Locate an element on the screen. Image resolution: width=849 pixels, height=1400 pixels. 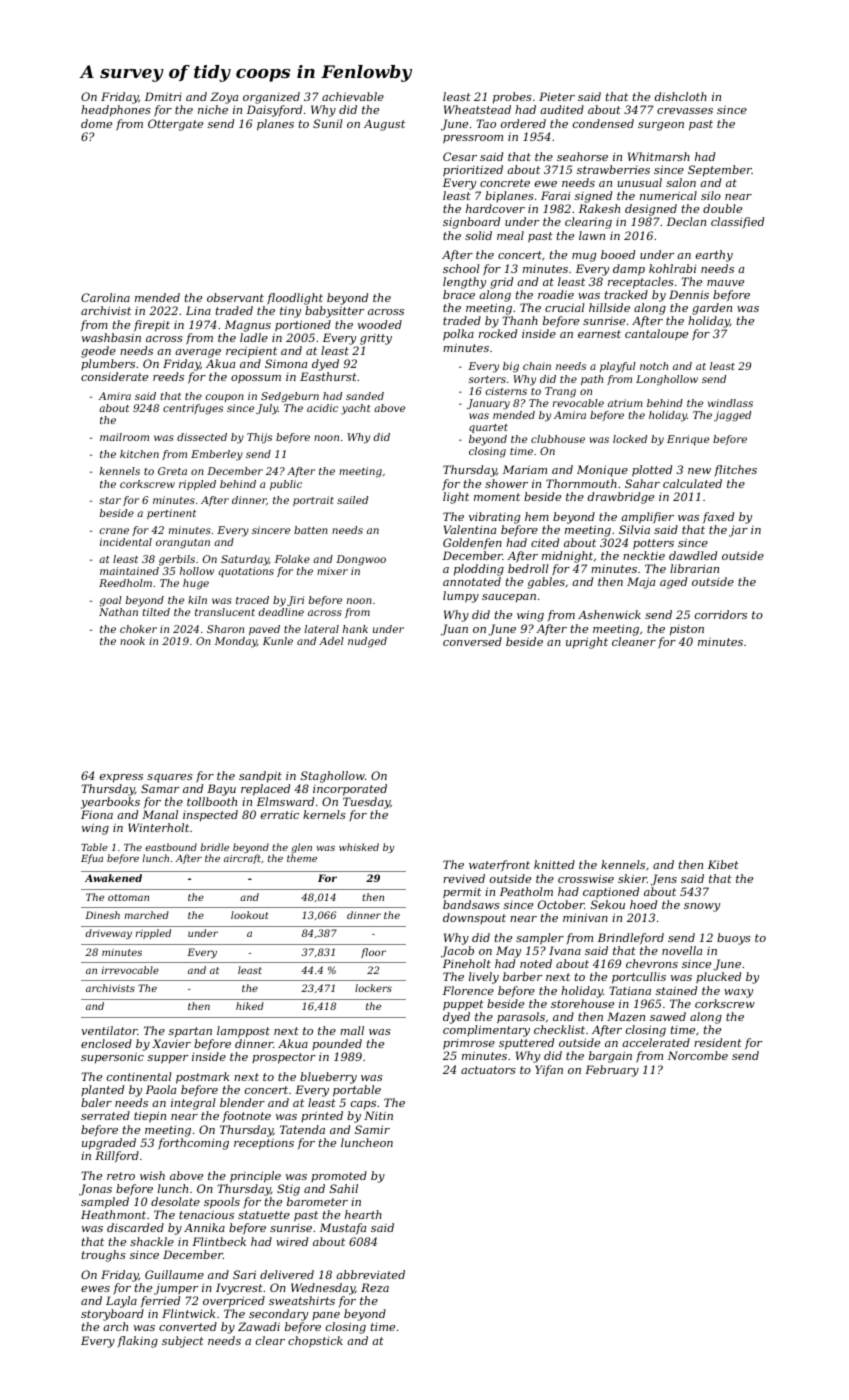
lookout is located at coordinates (249, 915).
